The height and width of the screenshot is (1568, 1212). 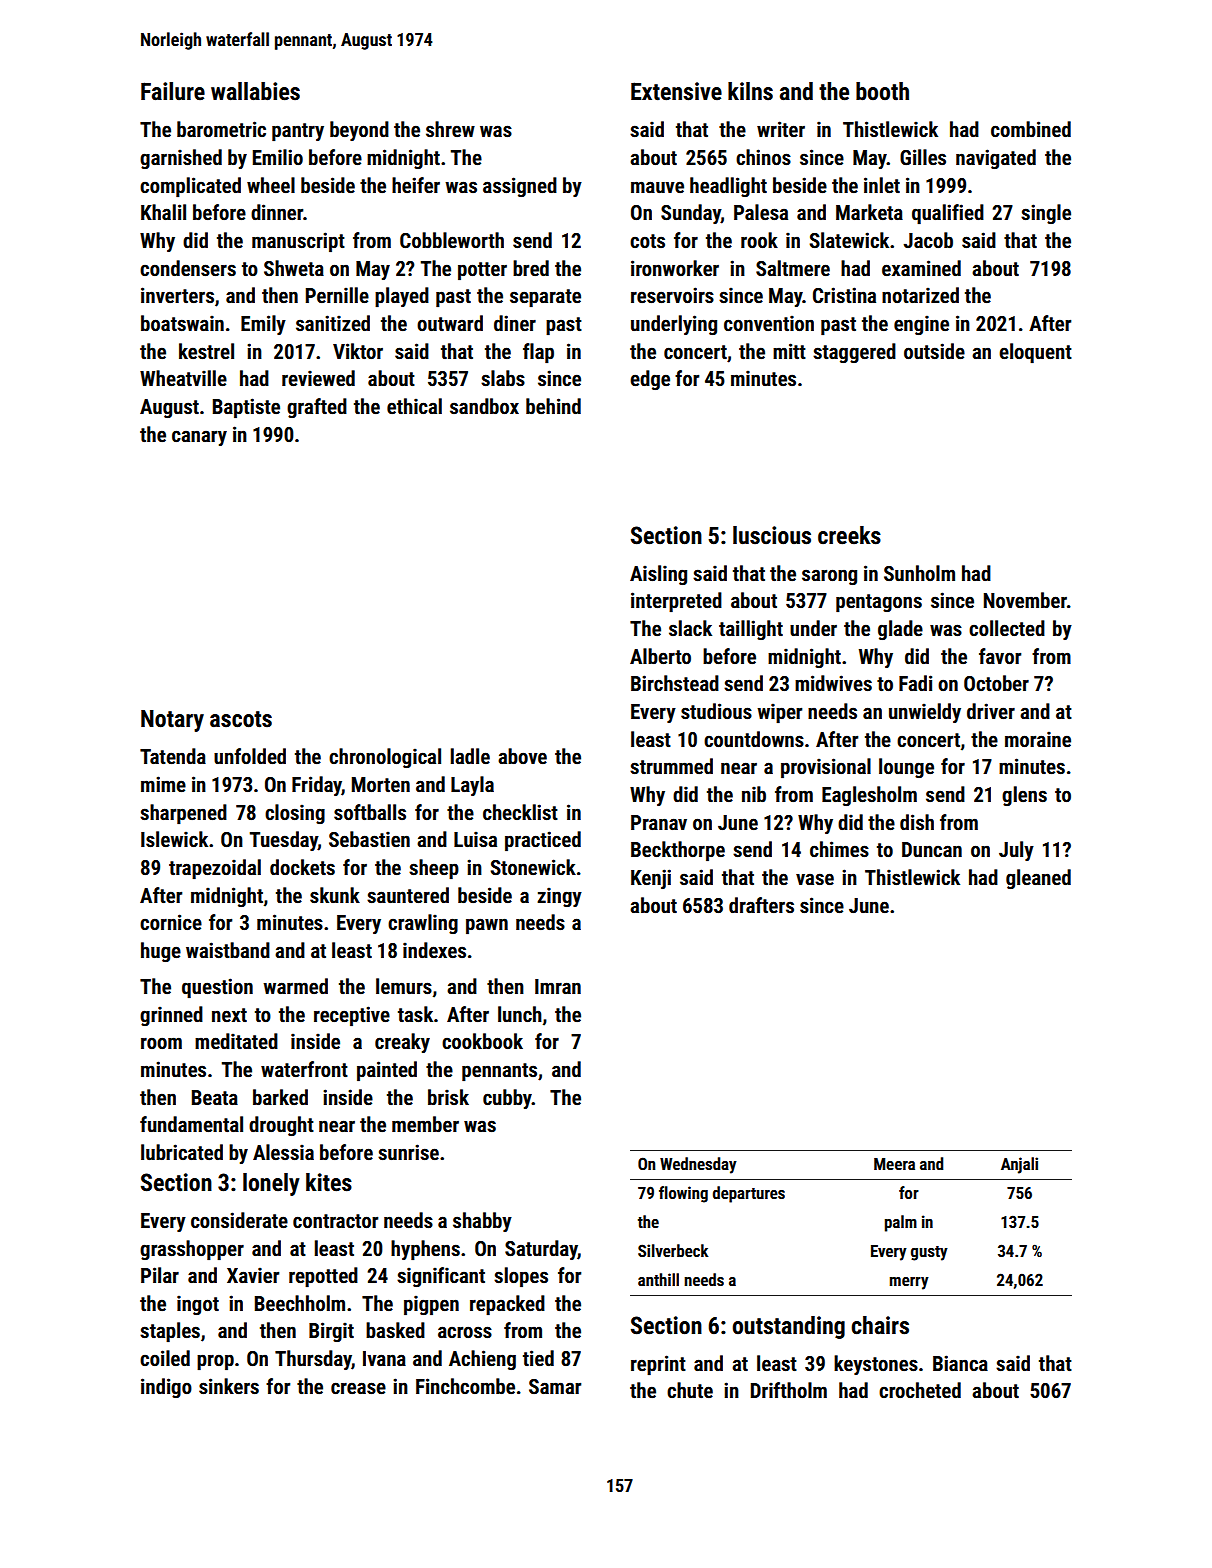 What do you see at coordinates (1016, 851) in the screenshot?
I see `July` at bounding box center [1016, 851].
